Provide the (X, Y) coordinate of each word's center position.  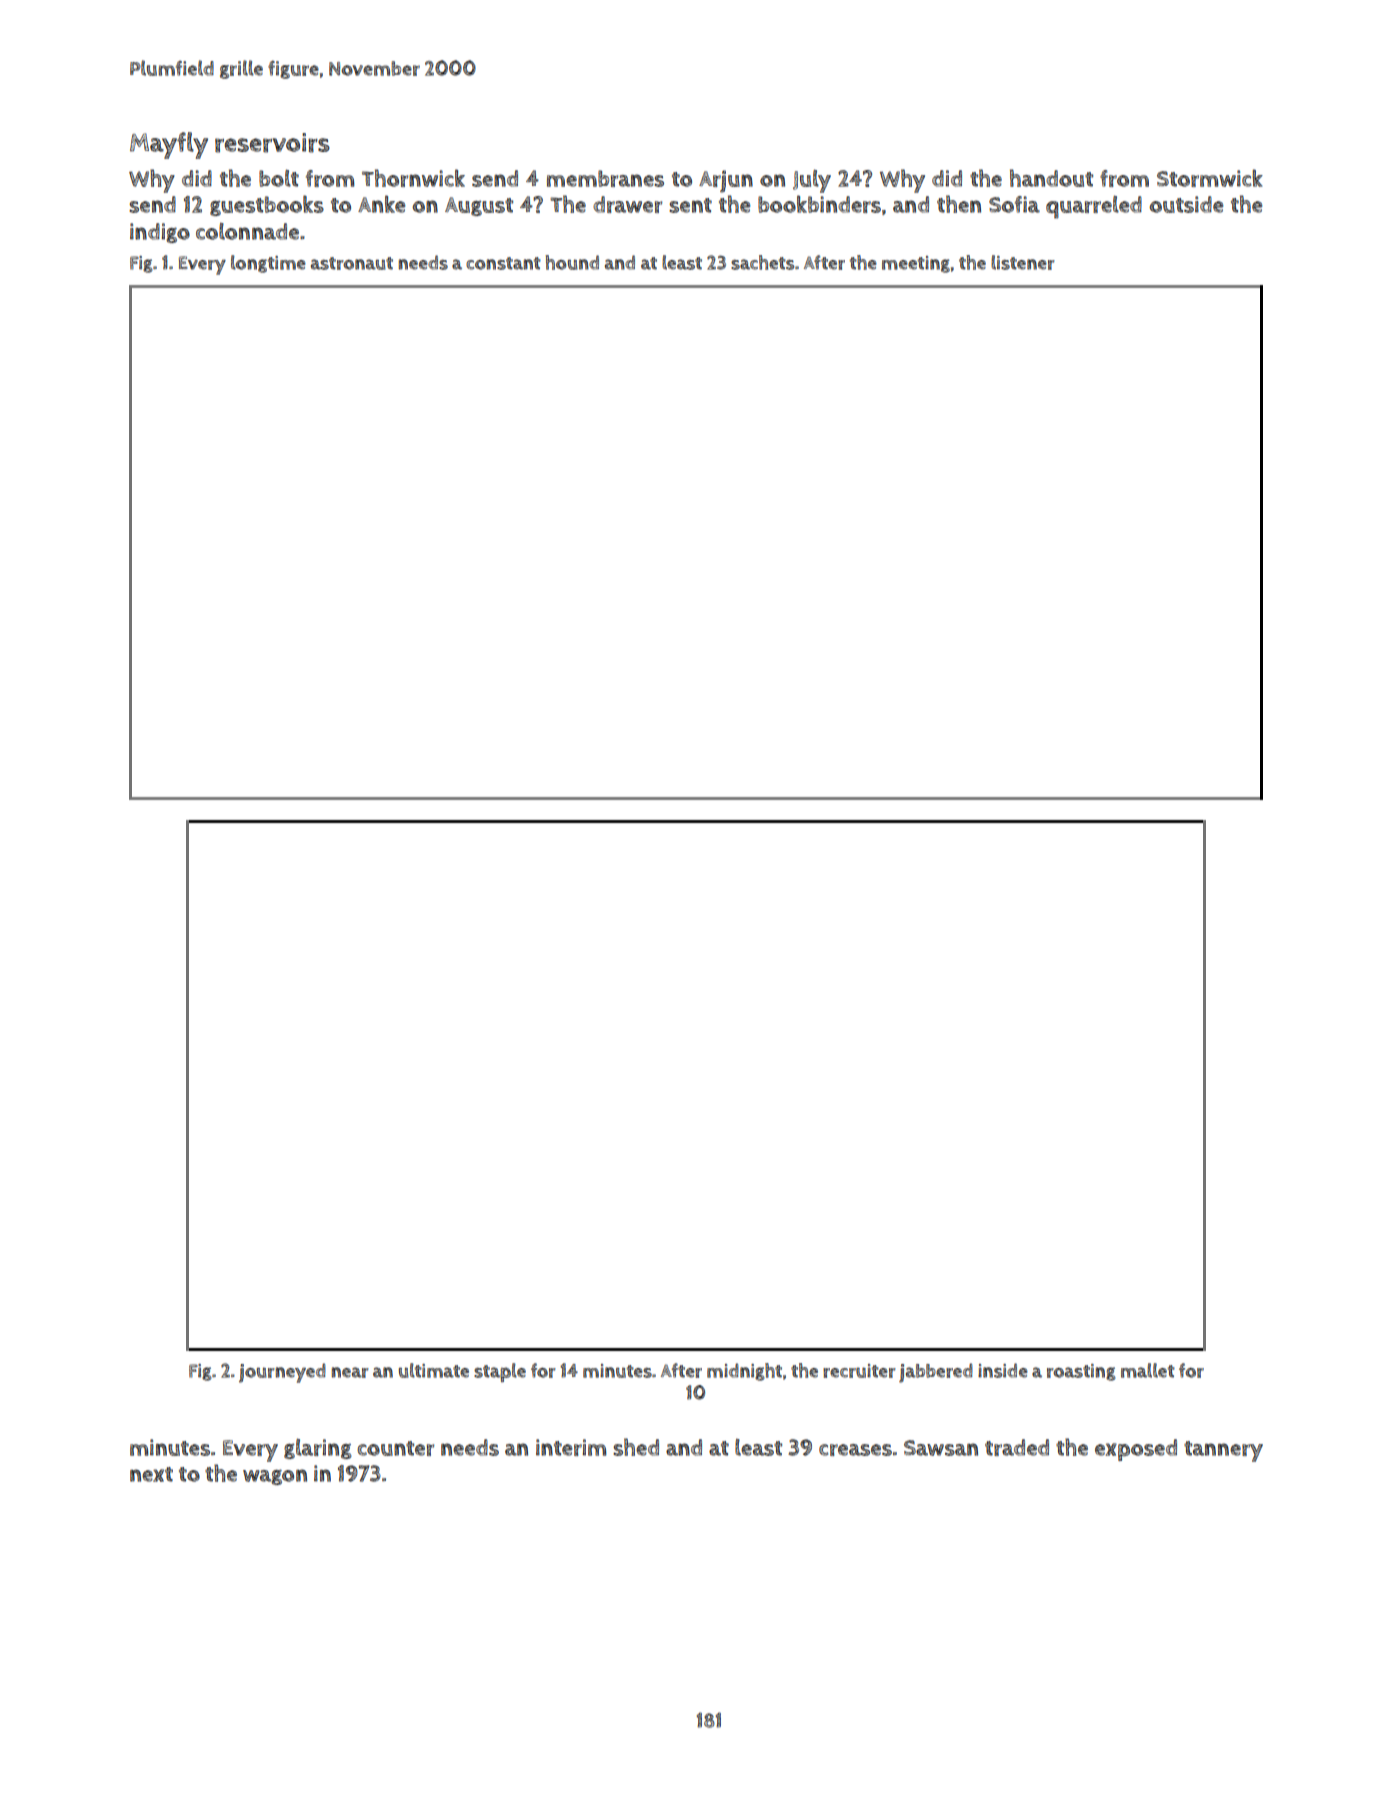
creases (855, 1450)
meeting (916, 264)
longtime (268, 264)
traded (1017, 1447)
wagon (275, 1477)
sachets (762, 262)
